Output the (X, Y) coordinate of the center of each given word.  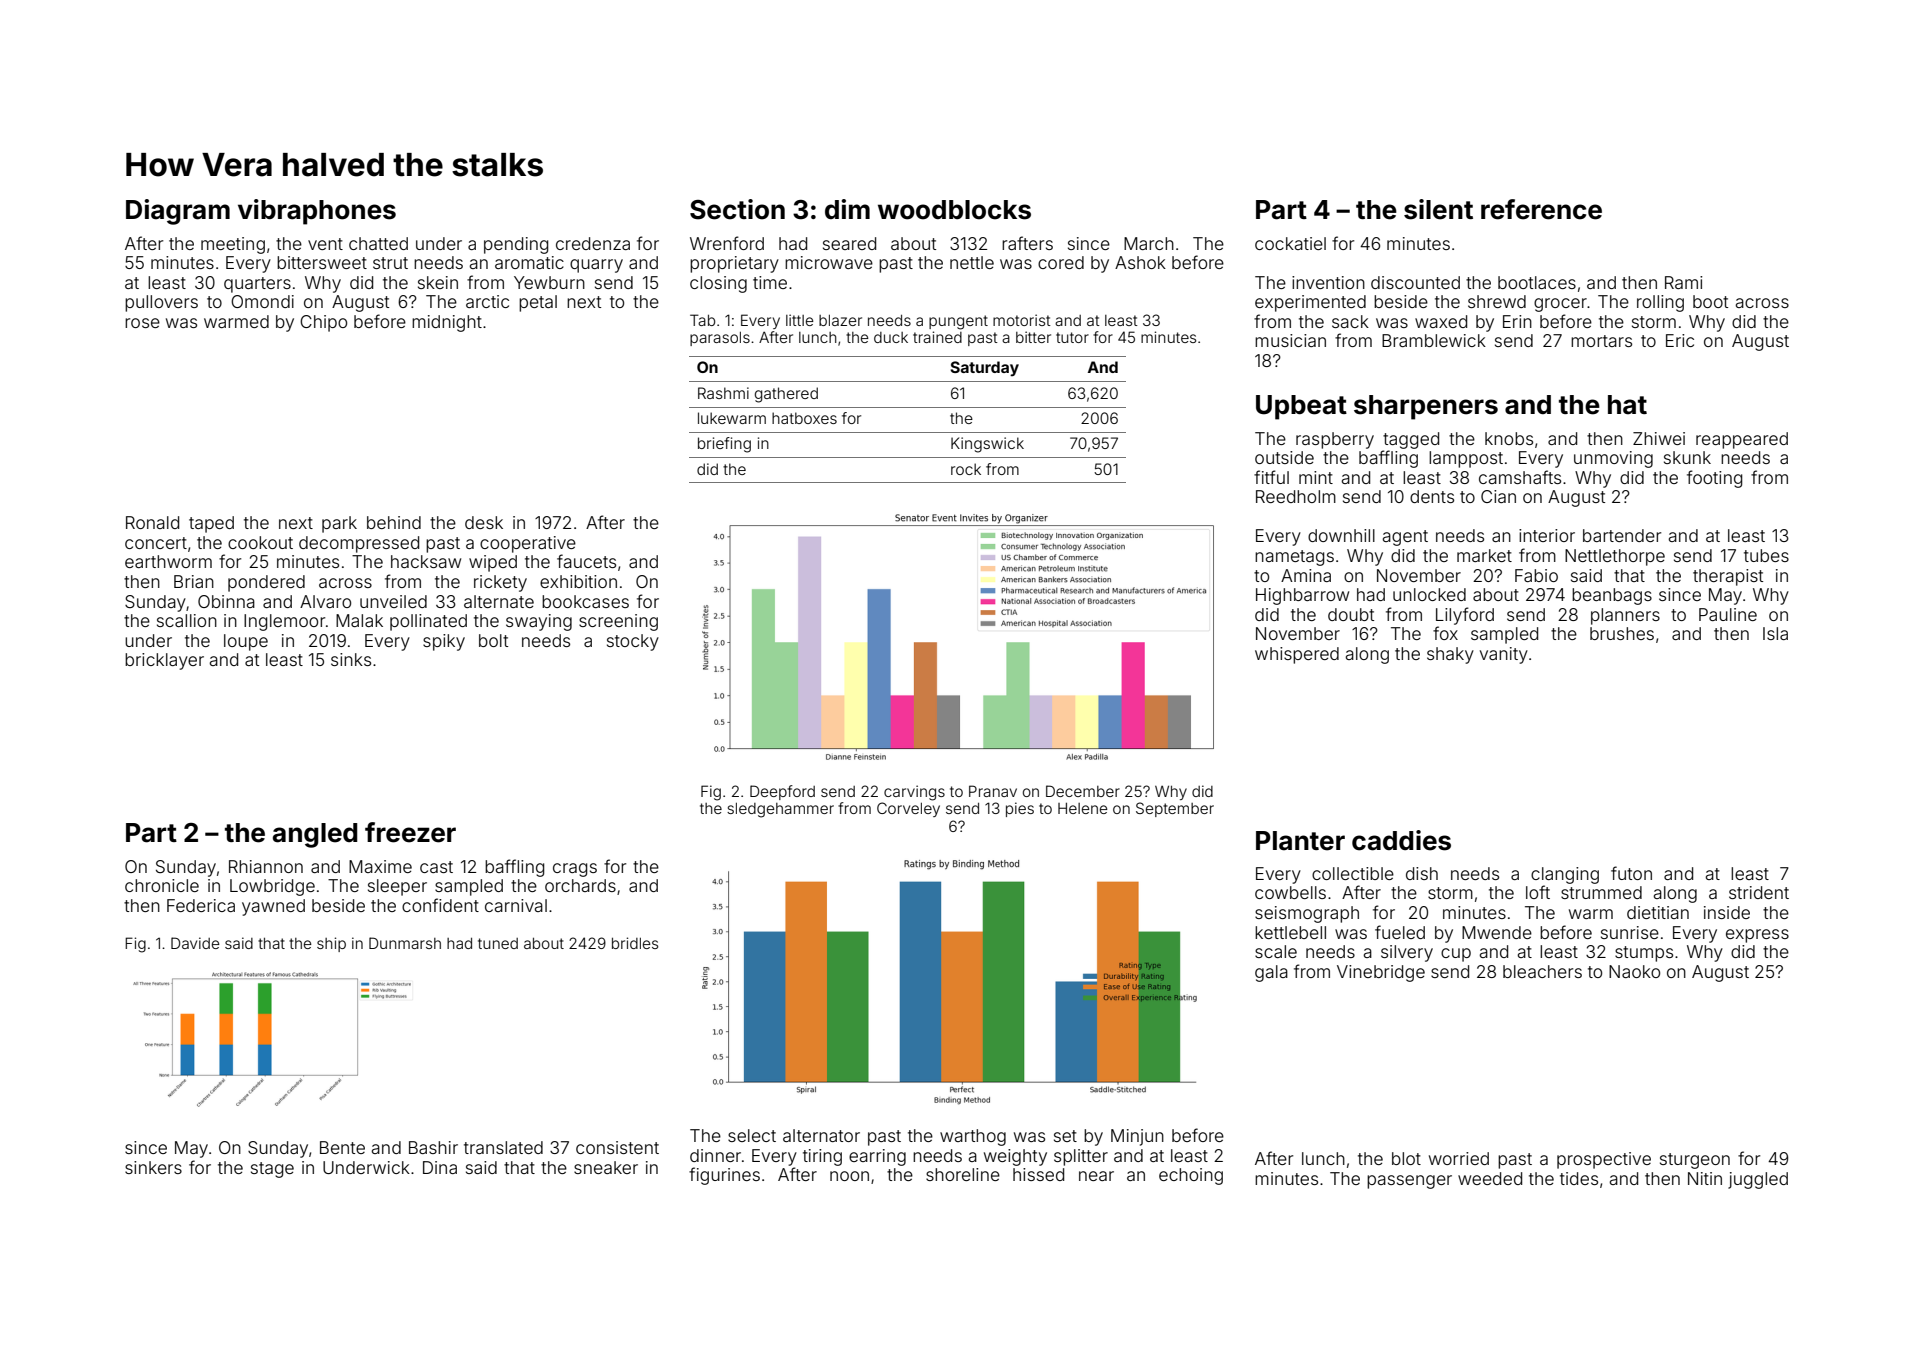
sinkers (153, 1167)
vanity (1504, 655)
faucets (586, 561)
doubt (1351, 614)
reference (1541, 209)
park (339, 524)
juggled (1758, 1180)
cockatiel (1290, 243)
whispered (1297, 655)
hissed (1038, 1174)
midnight (447, 323)
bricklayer (164, 661)
